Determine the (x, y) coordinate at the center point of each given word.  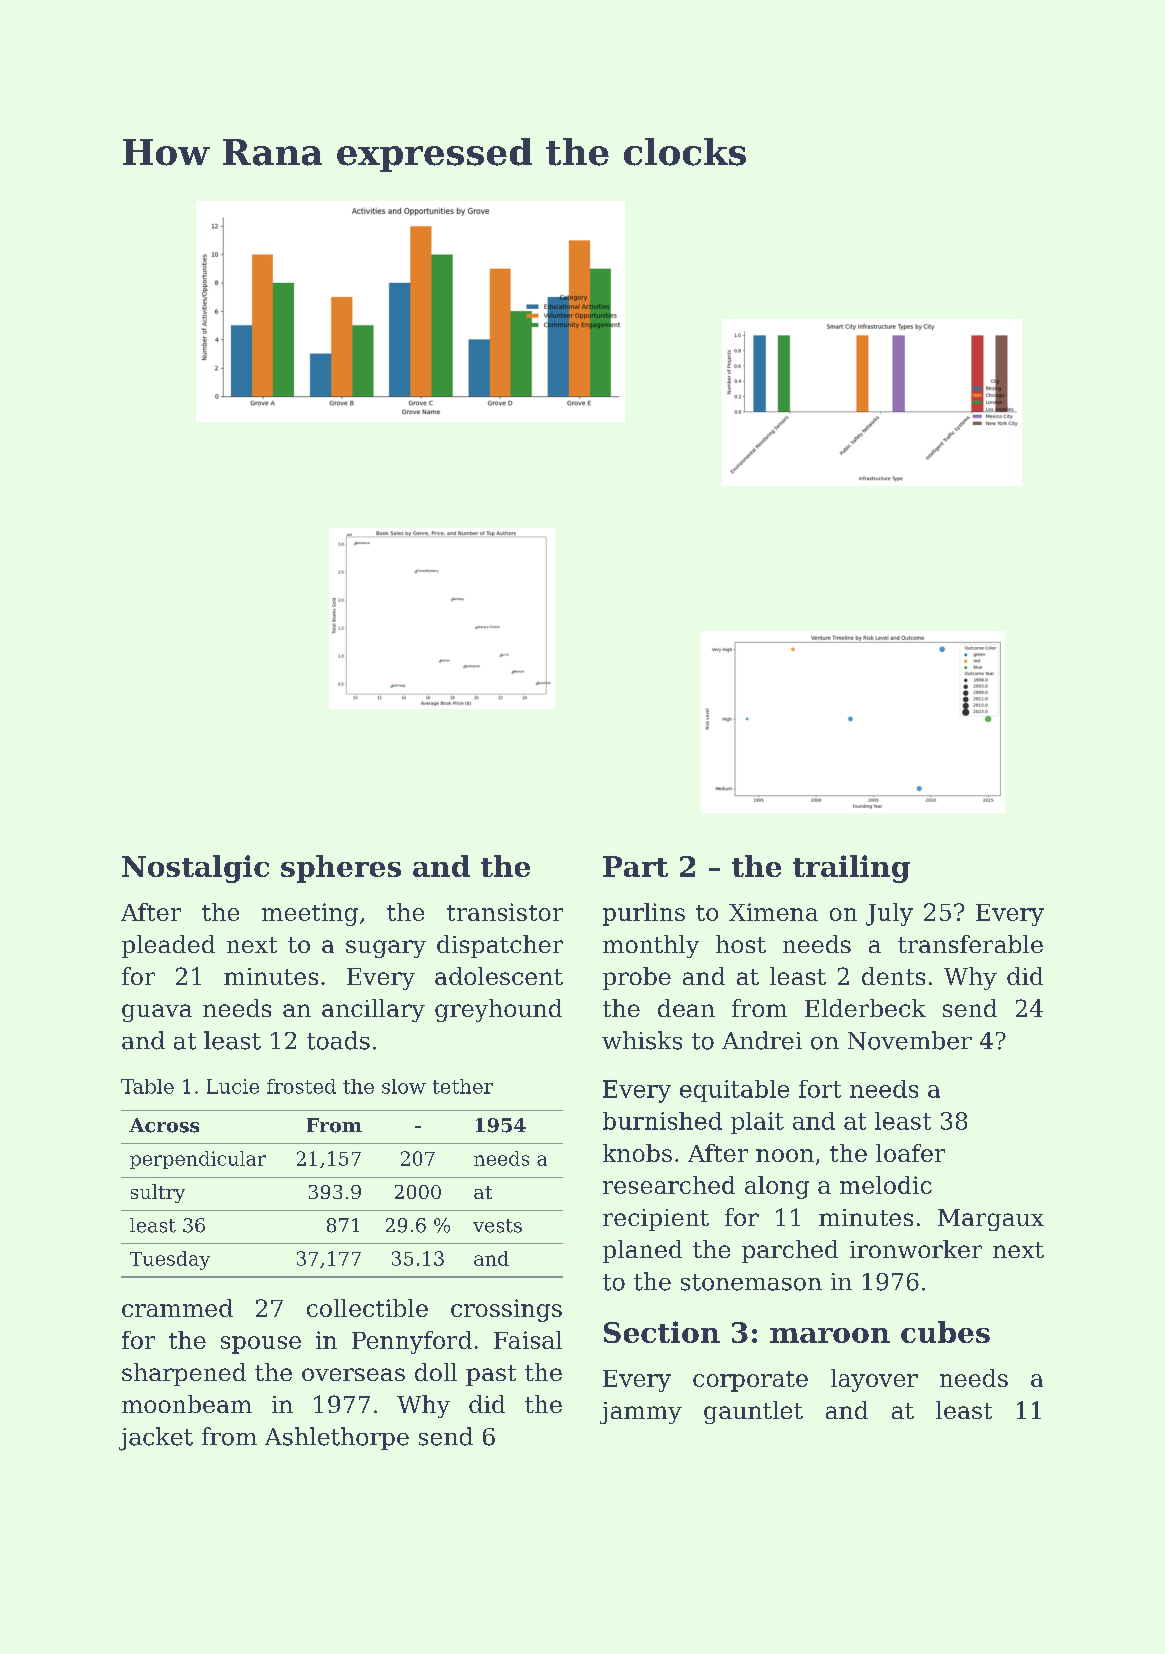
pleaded (168, 946)
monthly (651, 946)
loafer (910, 1153)
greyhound (498, 1010)
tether (463, 1086)
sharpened (184, 1374)
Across (164, 1125)
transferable (970, 944)
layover (874, 1380)
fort (820, 1089)
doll (436, 1372)
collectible (367, 1308)
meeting (310, 914)
